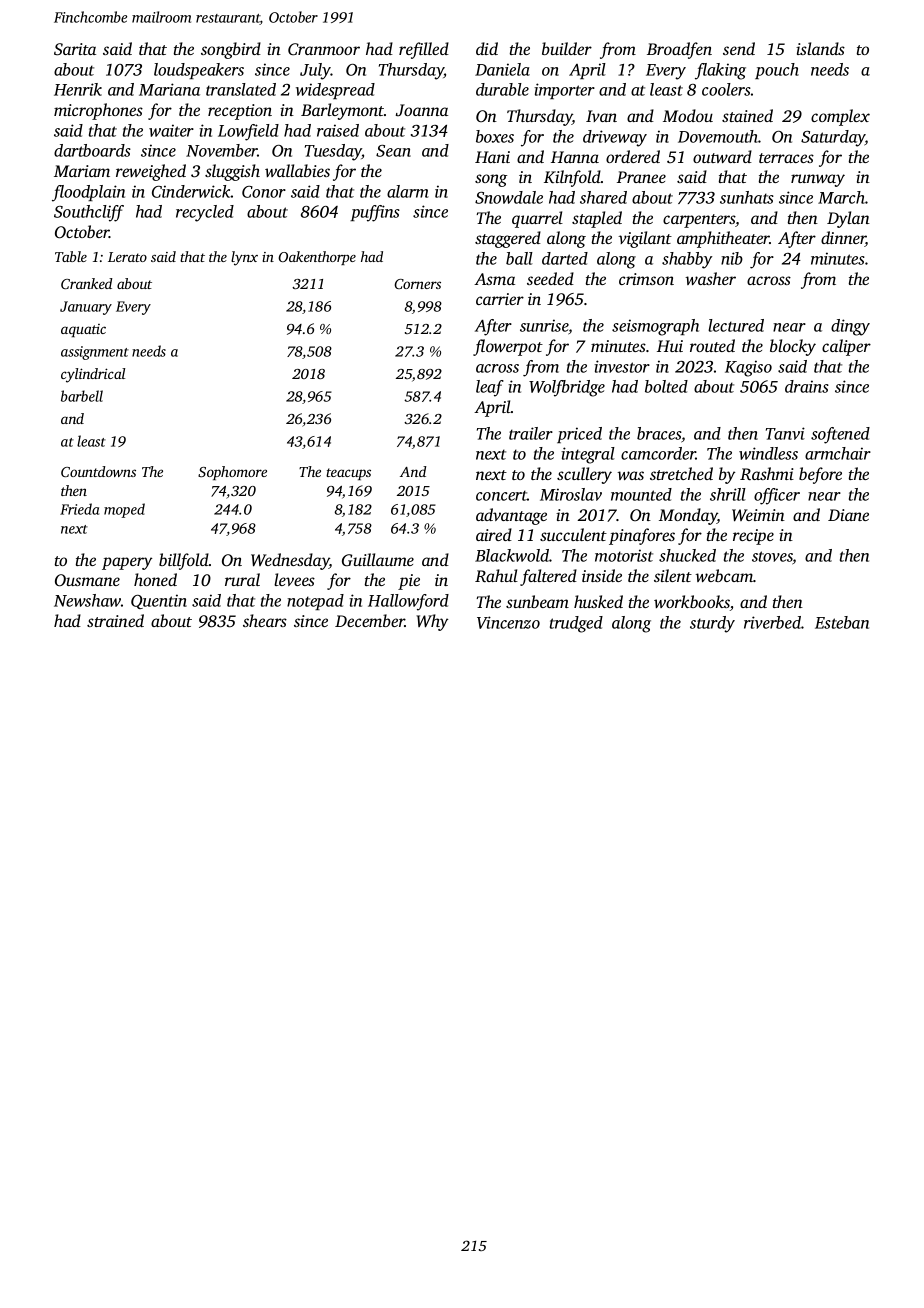  Describe the element at coordinates (265, 620) in the page. I see `shears` at that location.
